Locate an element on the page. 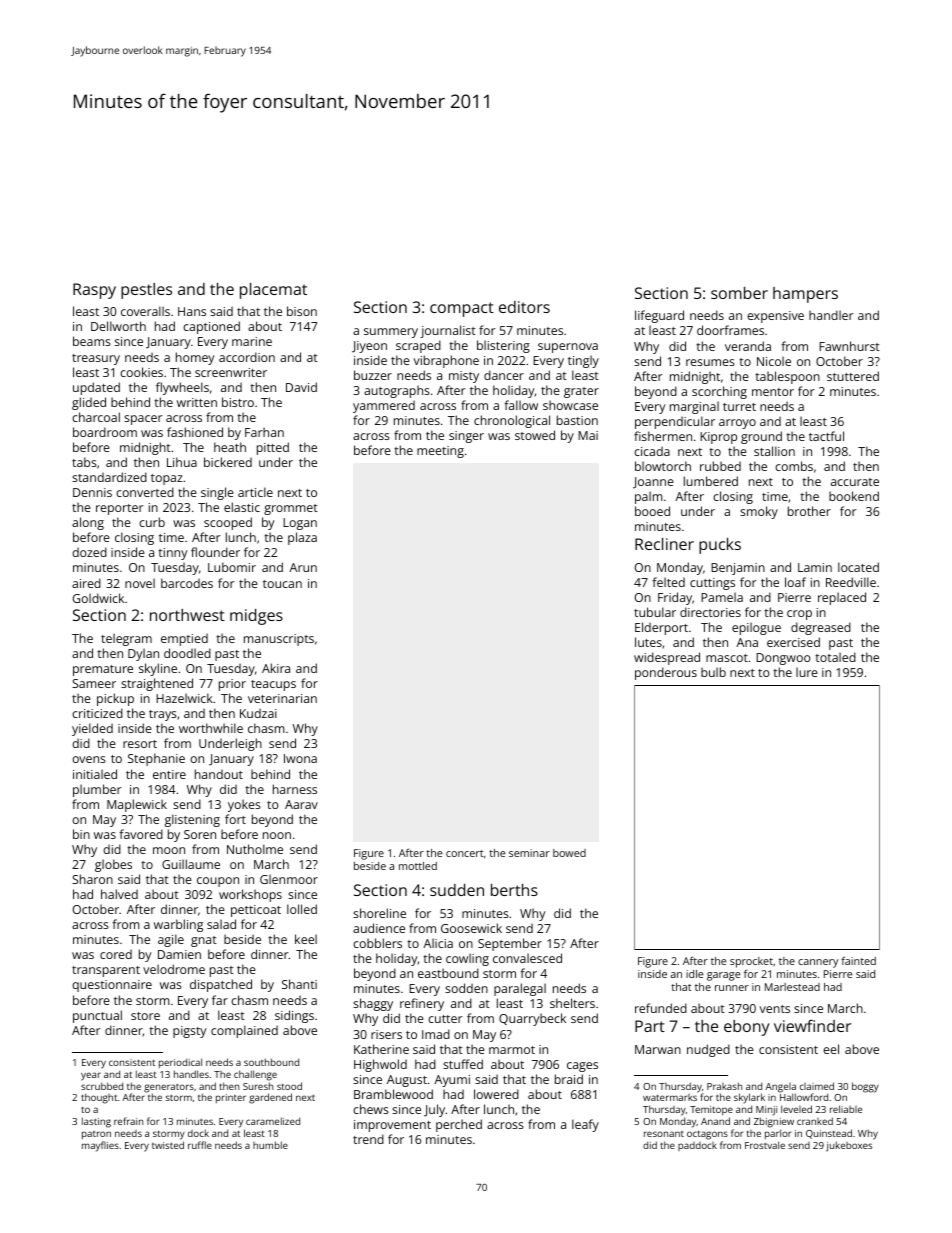  ponderous is located at coordinates (666, 673).
